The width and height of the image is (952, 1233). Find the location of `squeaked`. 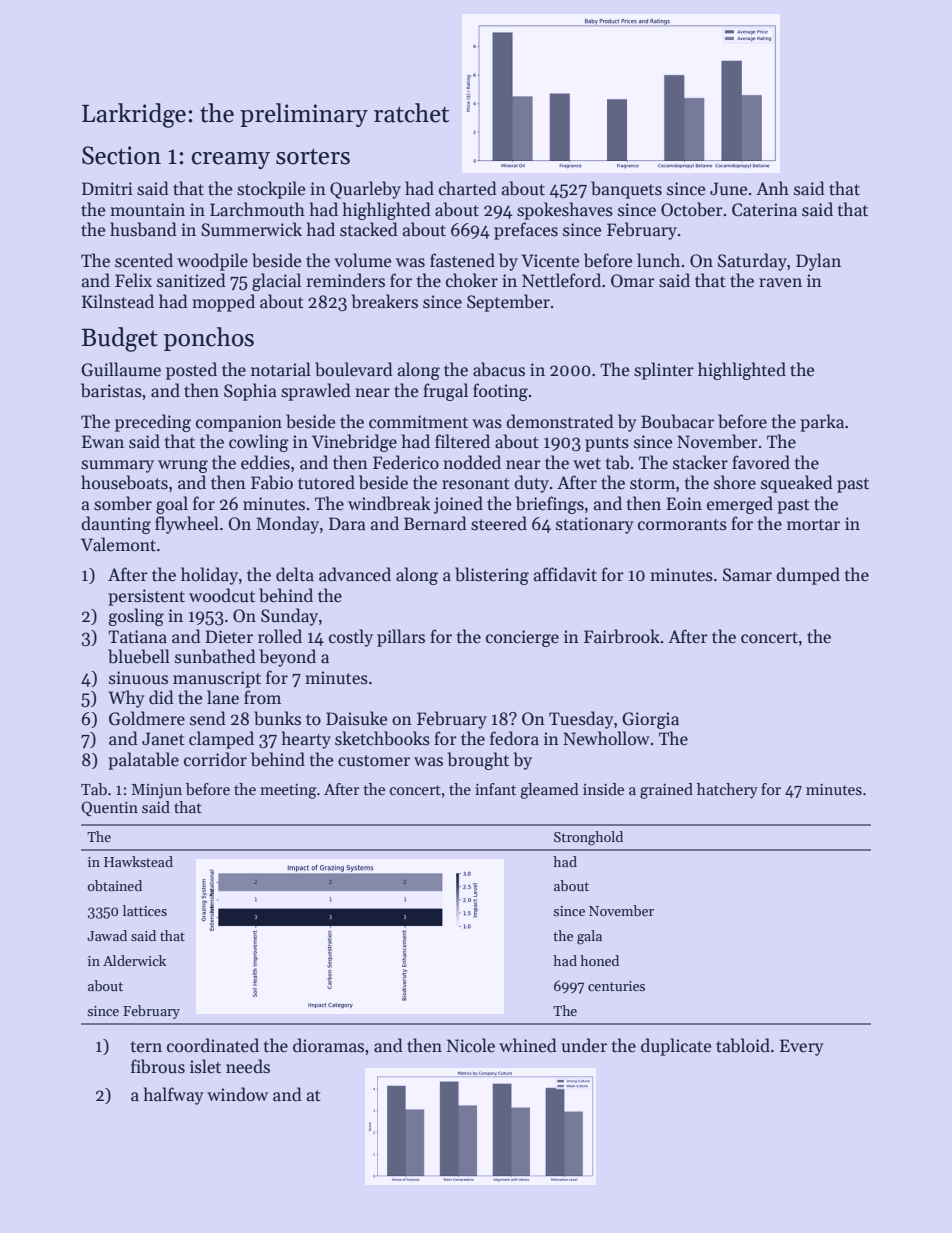

squeaked is located at coordinates (797, 484).
